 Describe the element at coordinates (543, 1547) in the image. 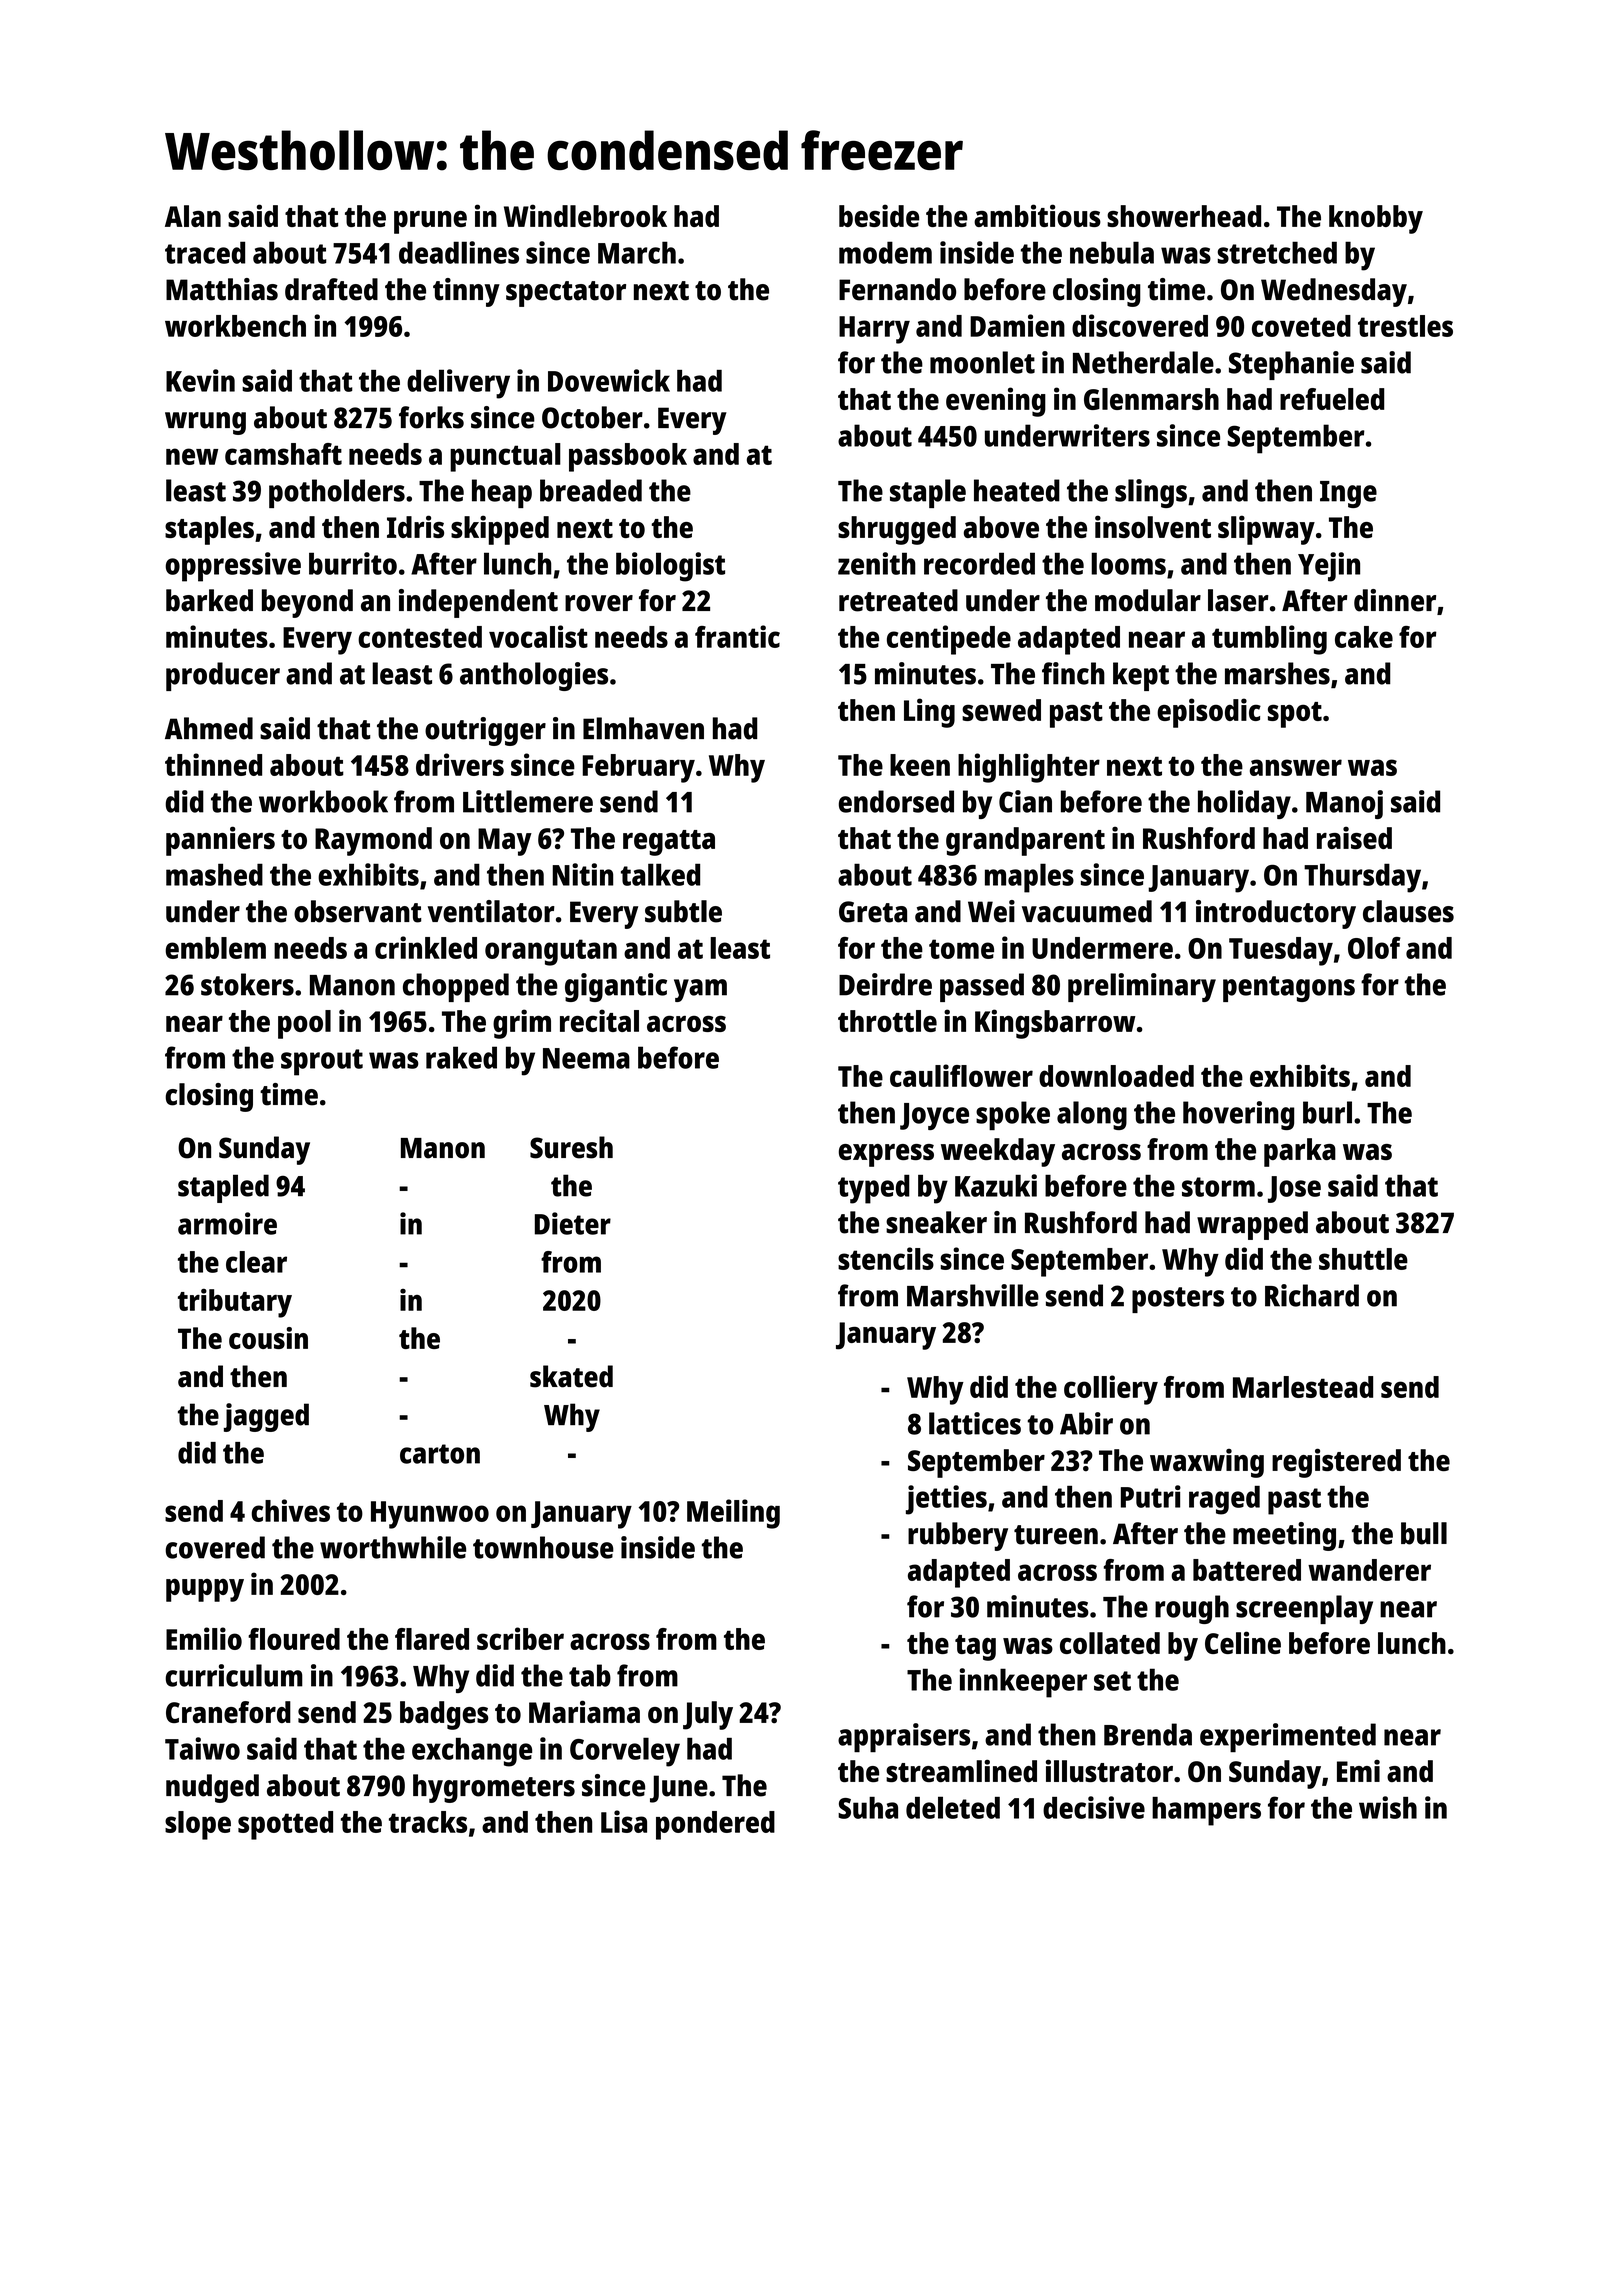

I see `townhouse` at that location.
